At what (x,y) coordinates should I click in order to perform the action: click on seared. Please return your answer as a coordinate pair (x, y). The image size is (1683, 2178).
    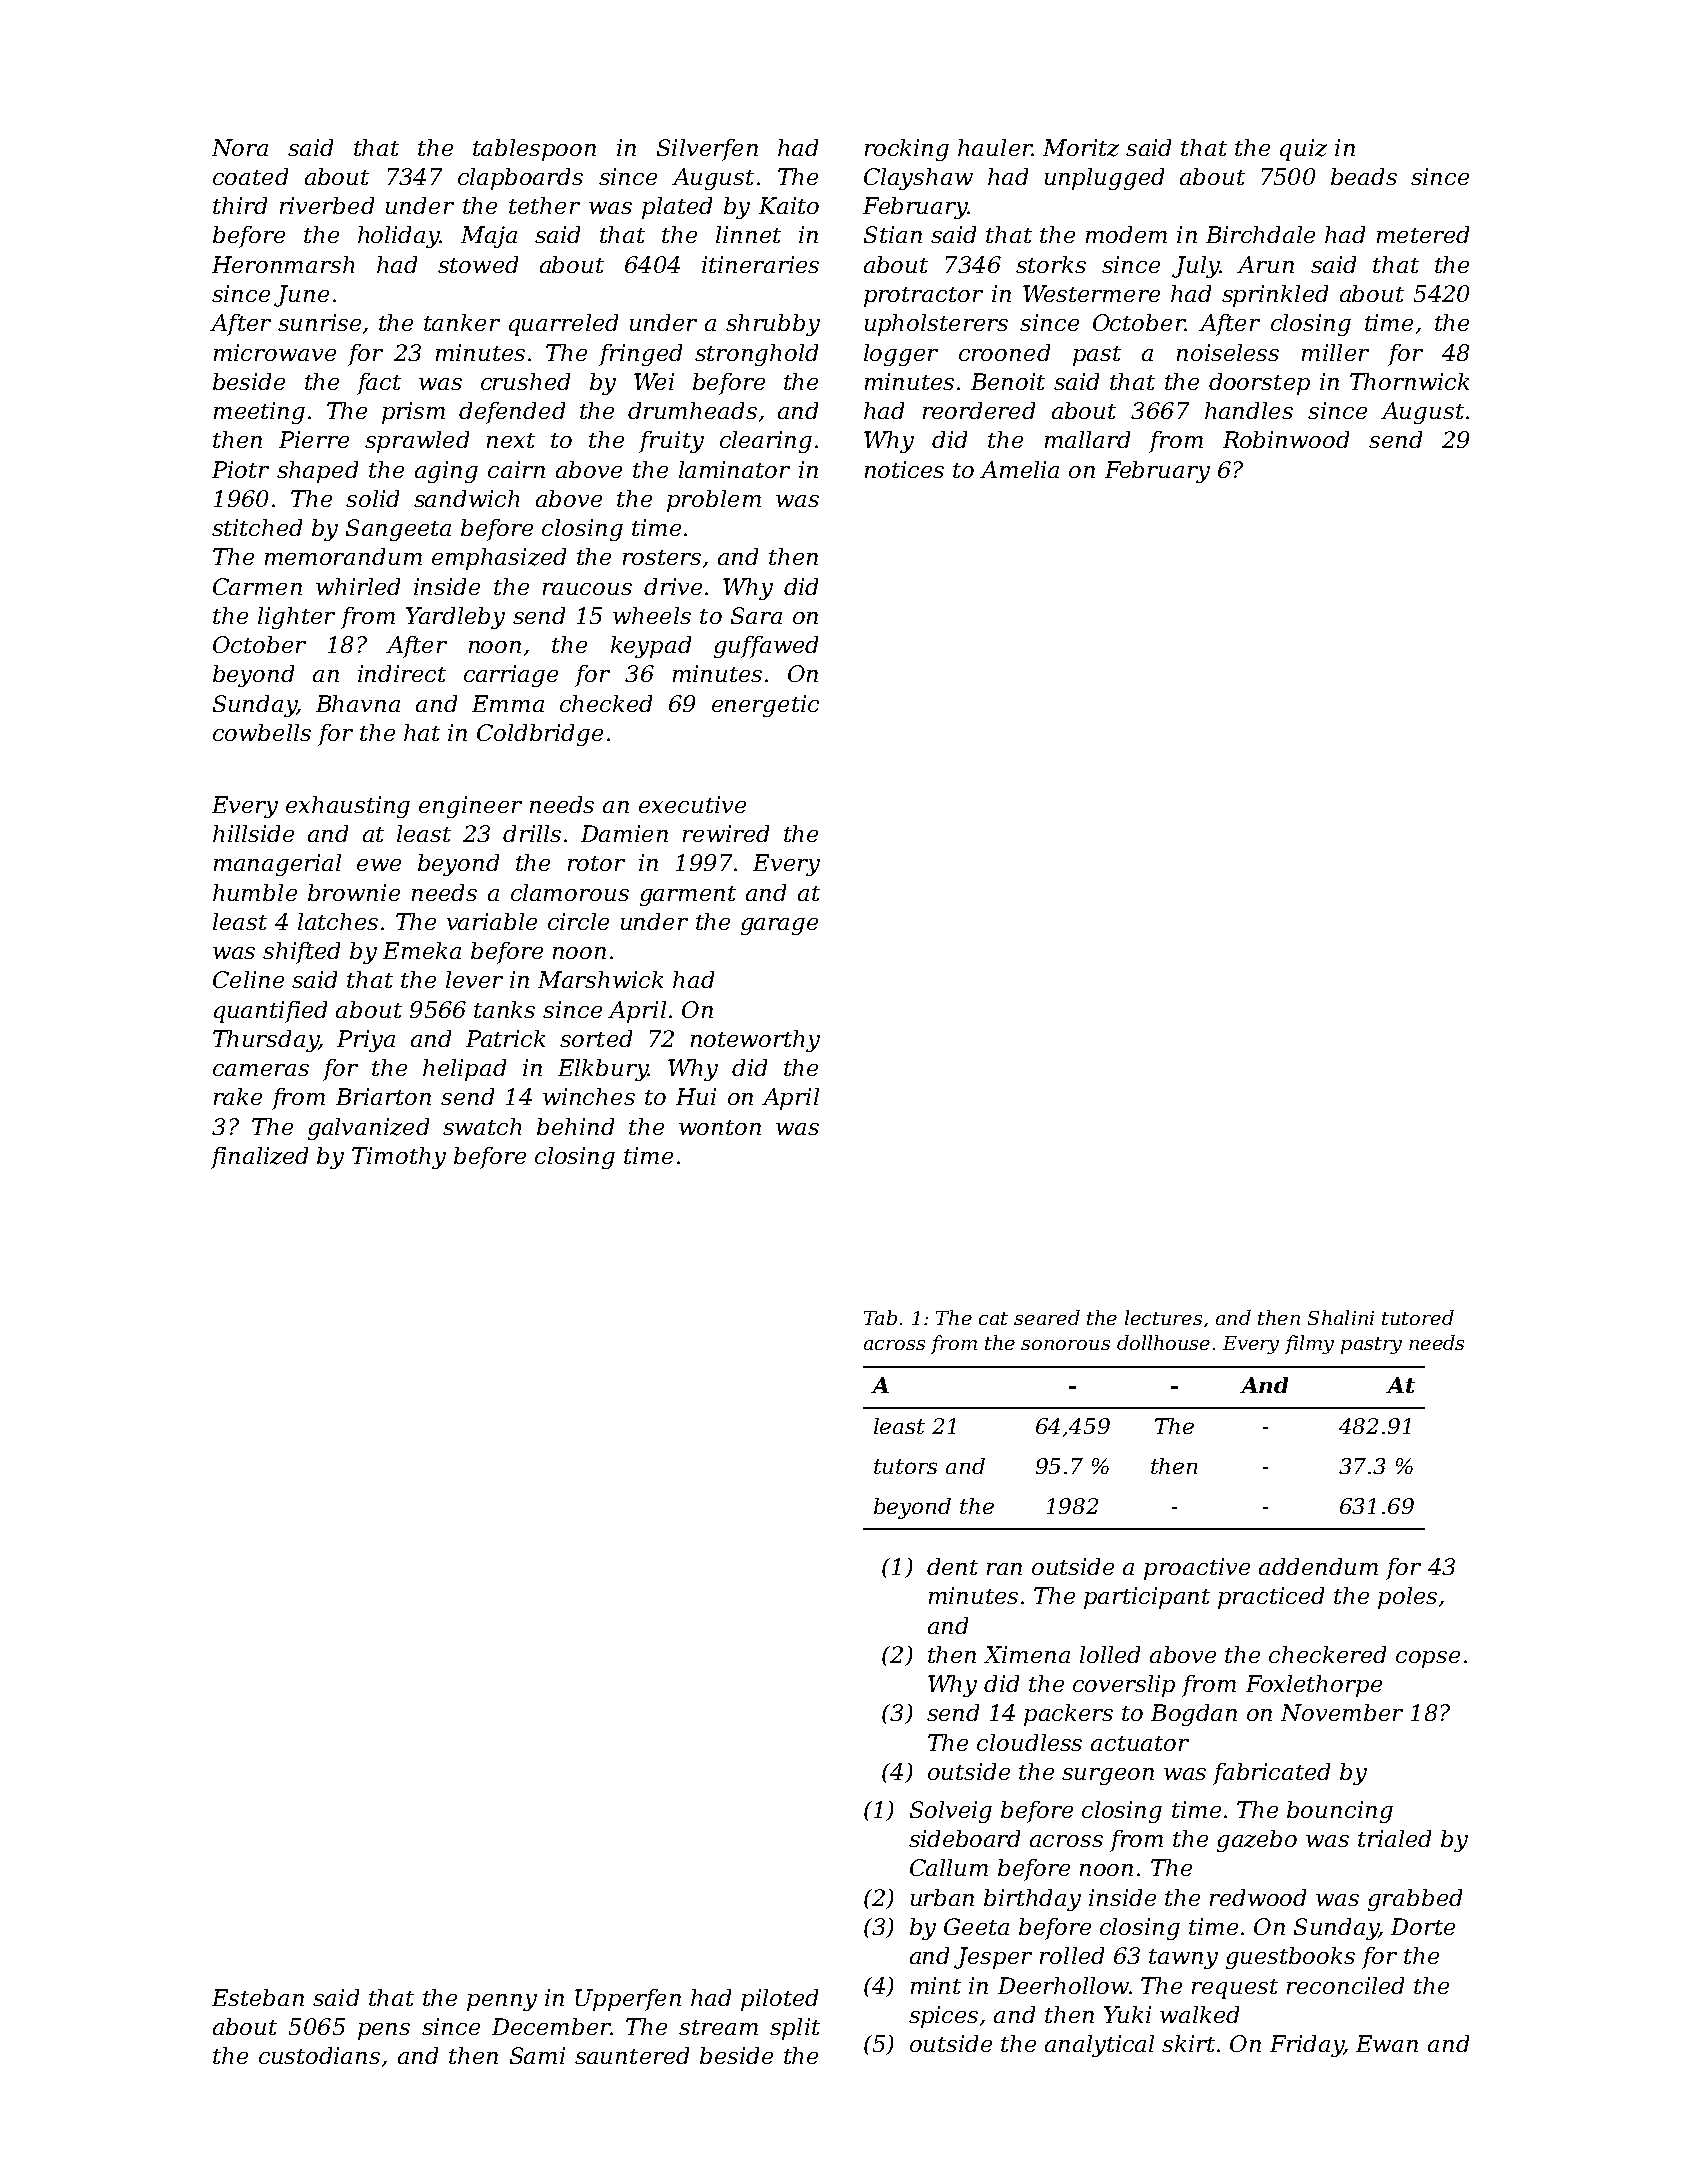
    Looking at the image, I should click on (1047, 1317).
